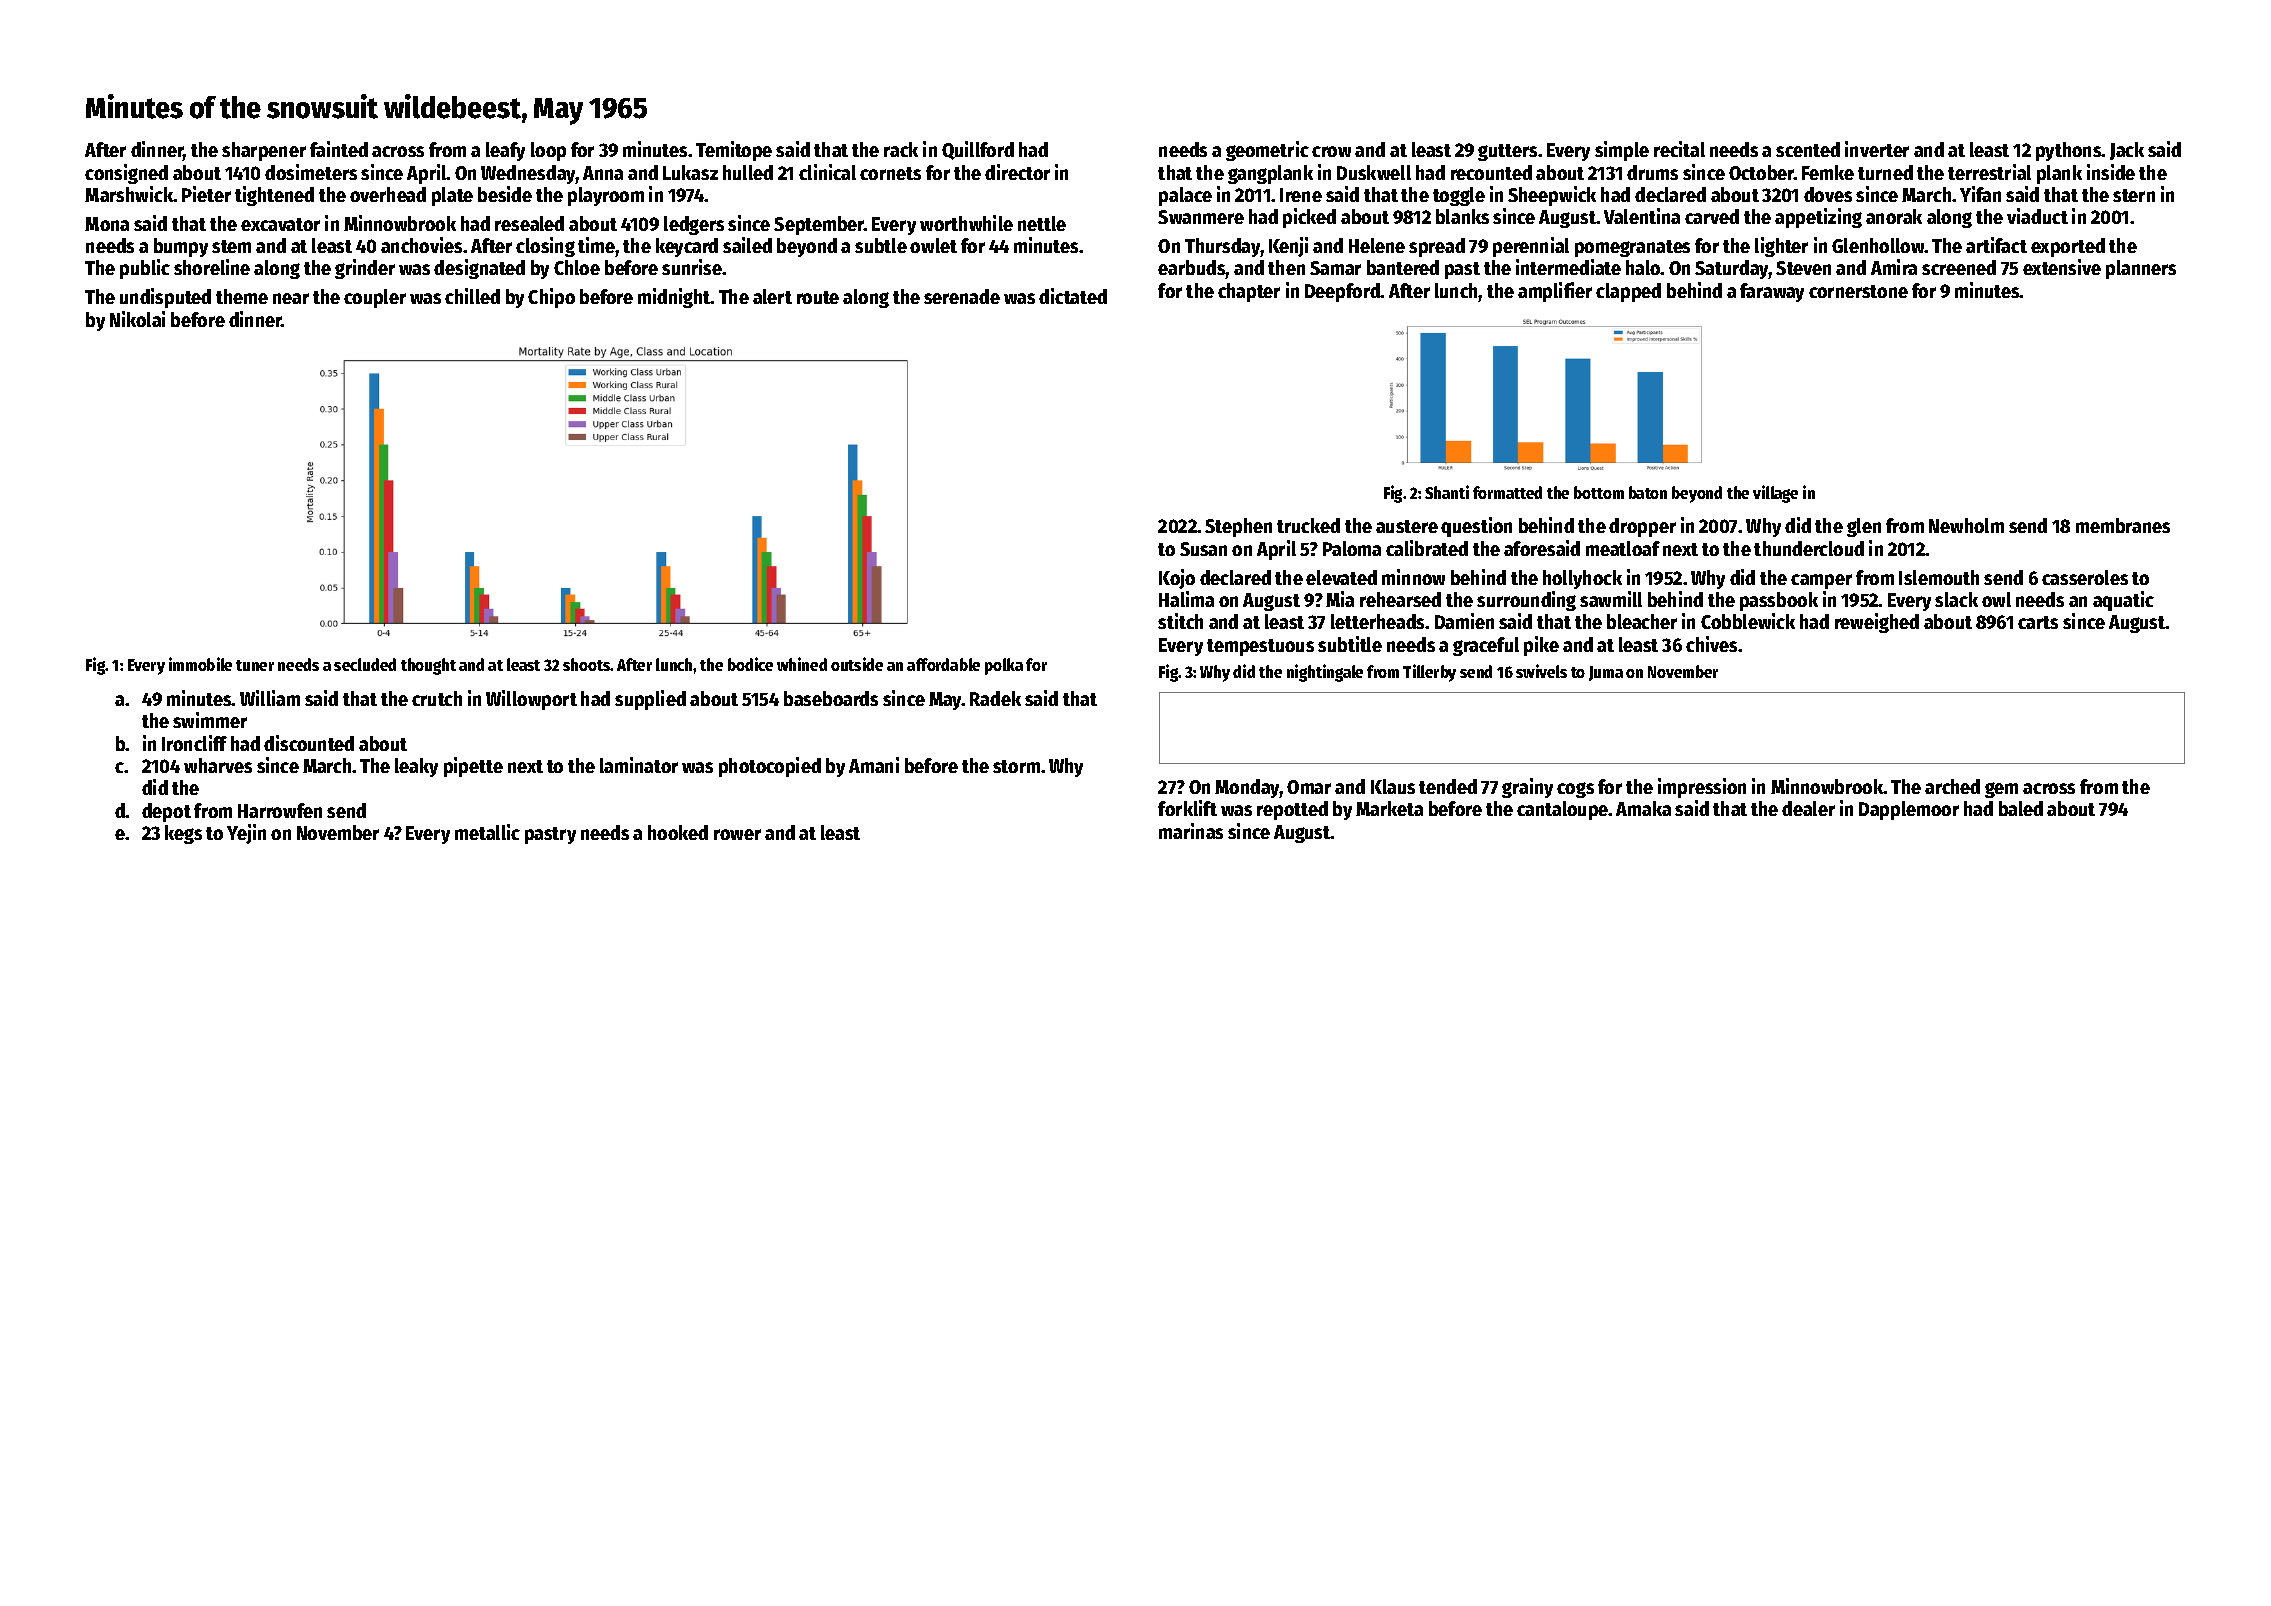  Describe the element at coordinates (137, 319) in the screenshot. I see `Nikolai` at that location.
